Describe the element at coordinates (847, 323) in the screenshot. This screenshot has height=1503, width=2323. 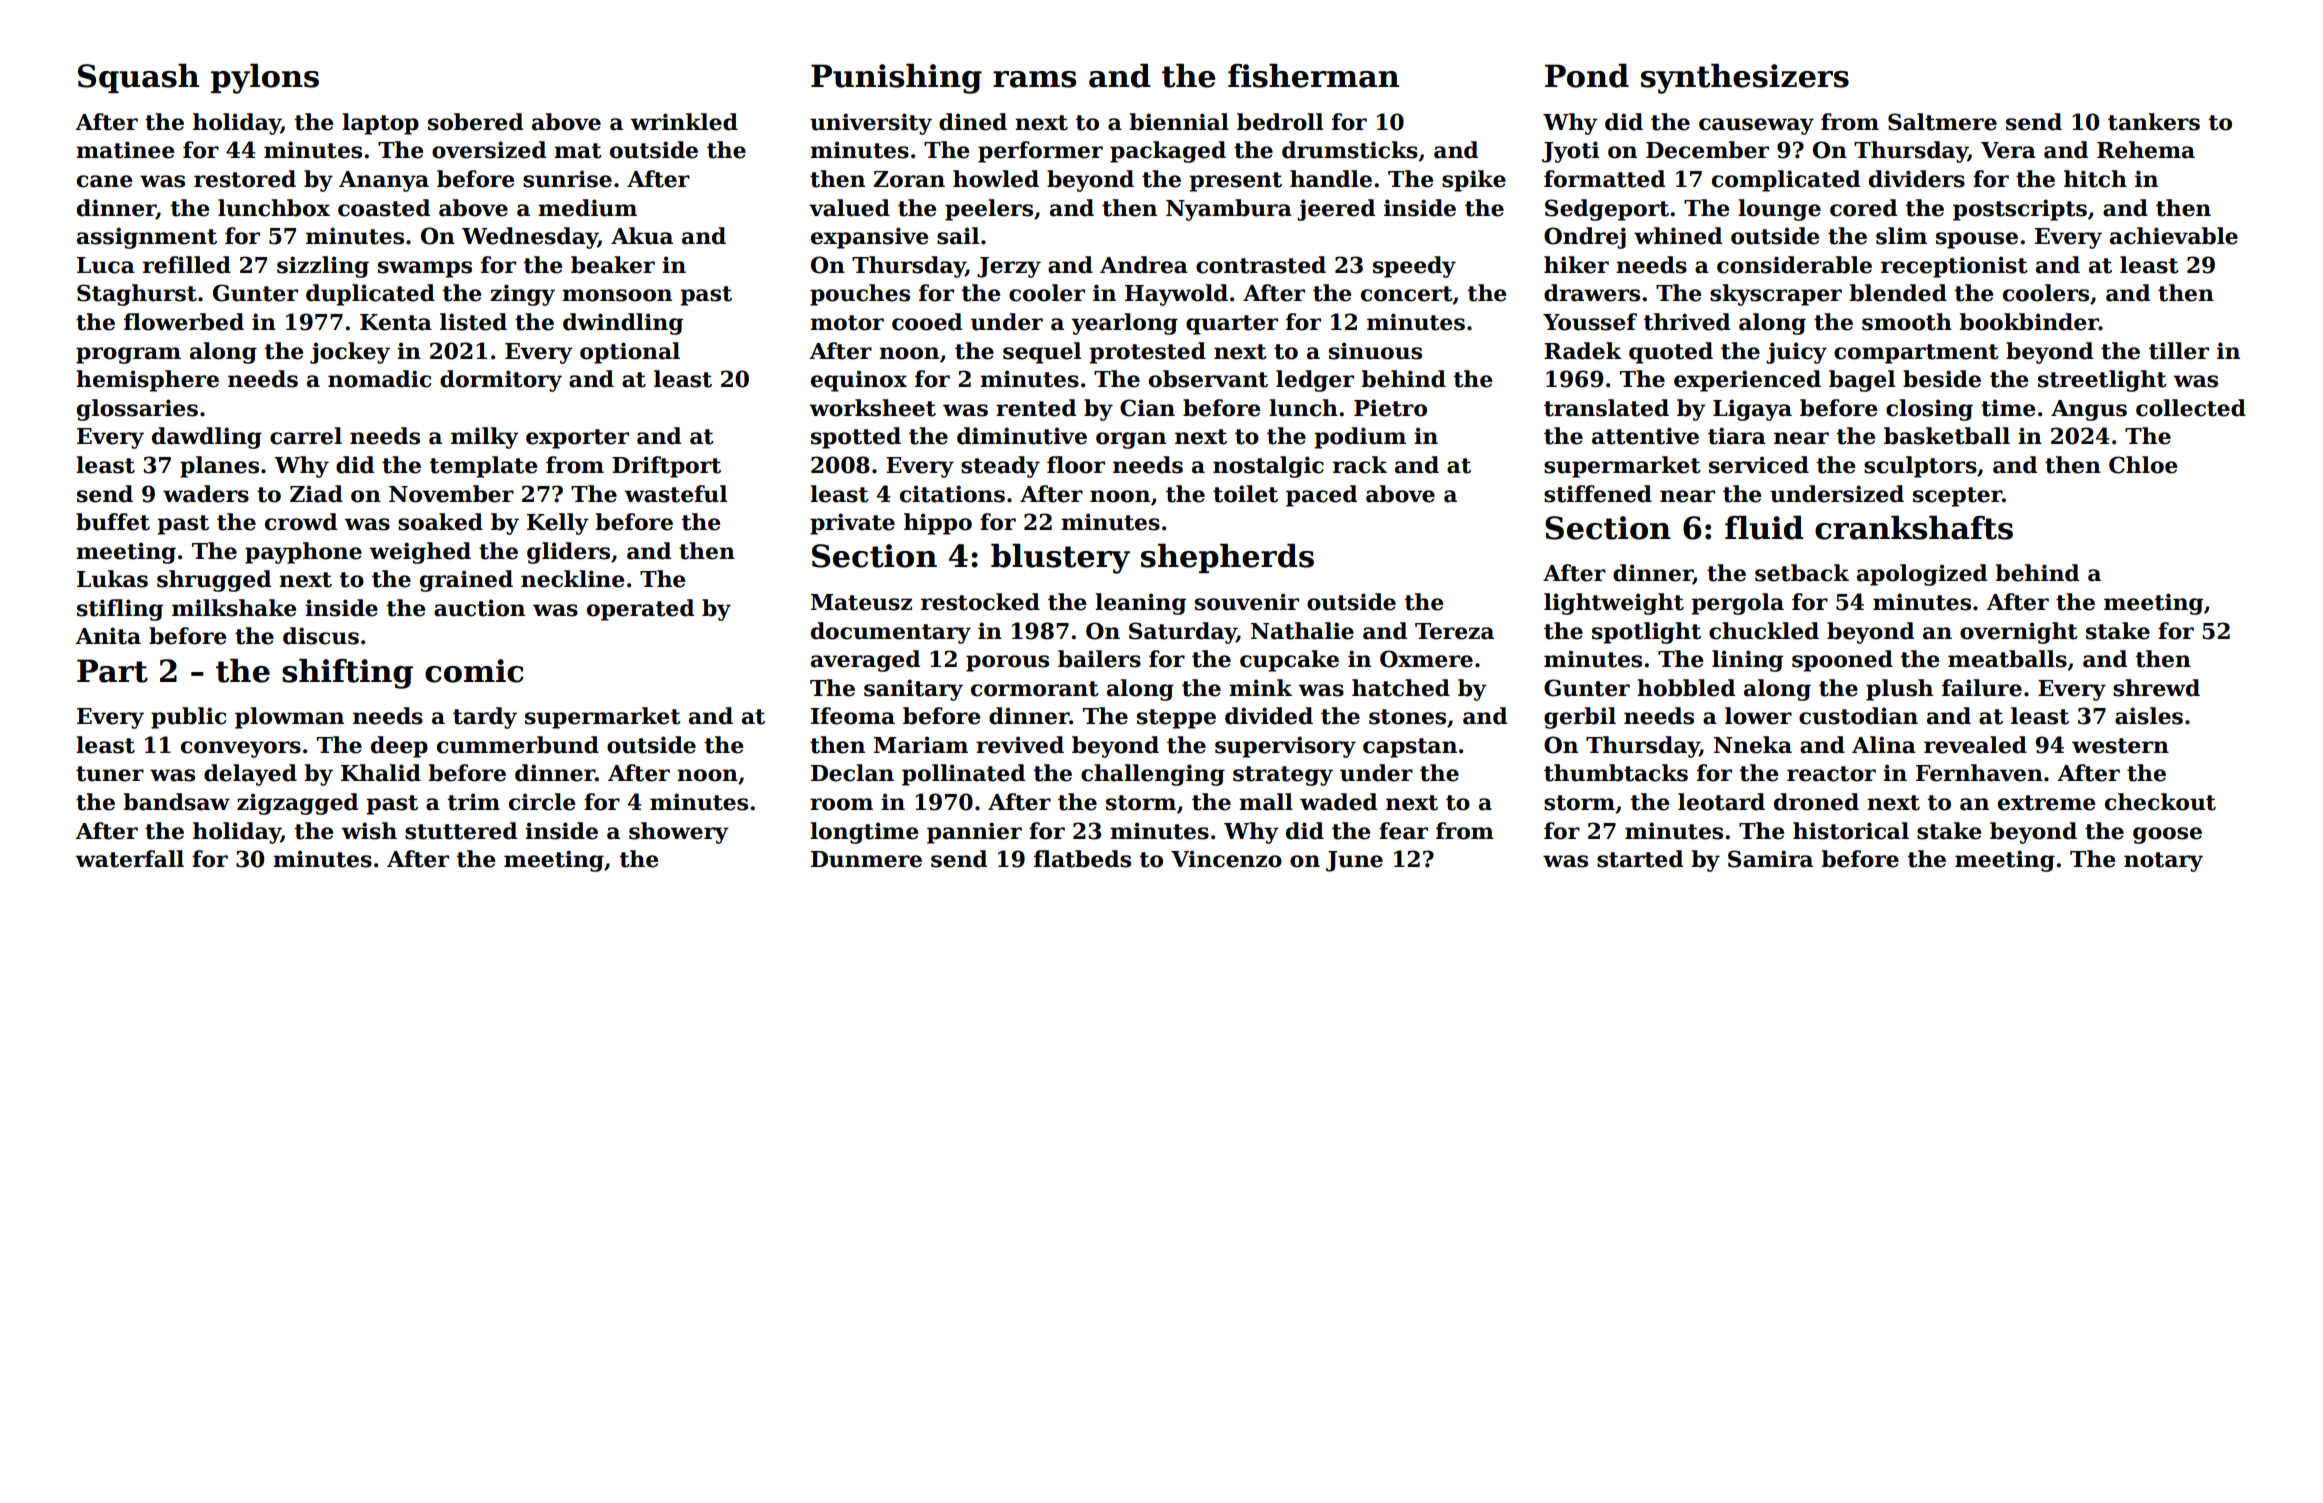
I see `motor` at that location.
